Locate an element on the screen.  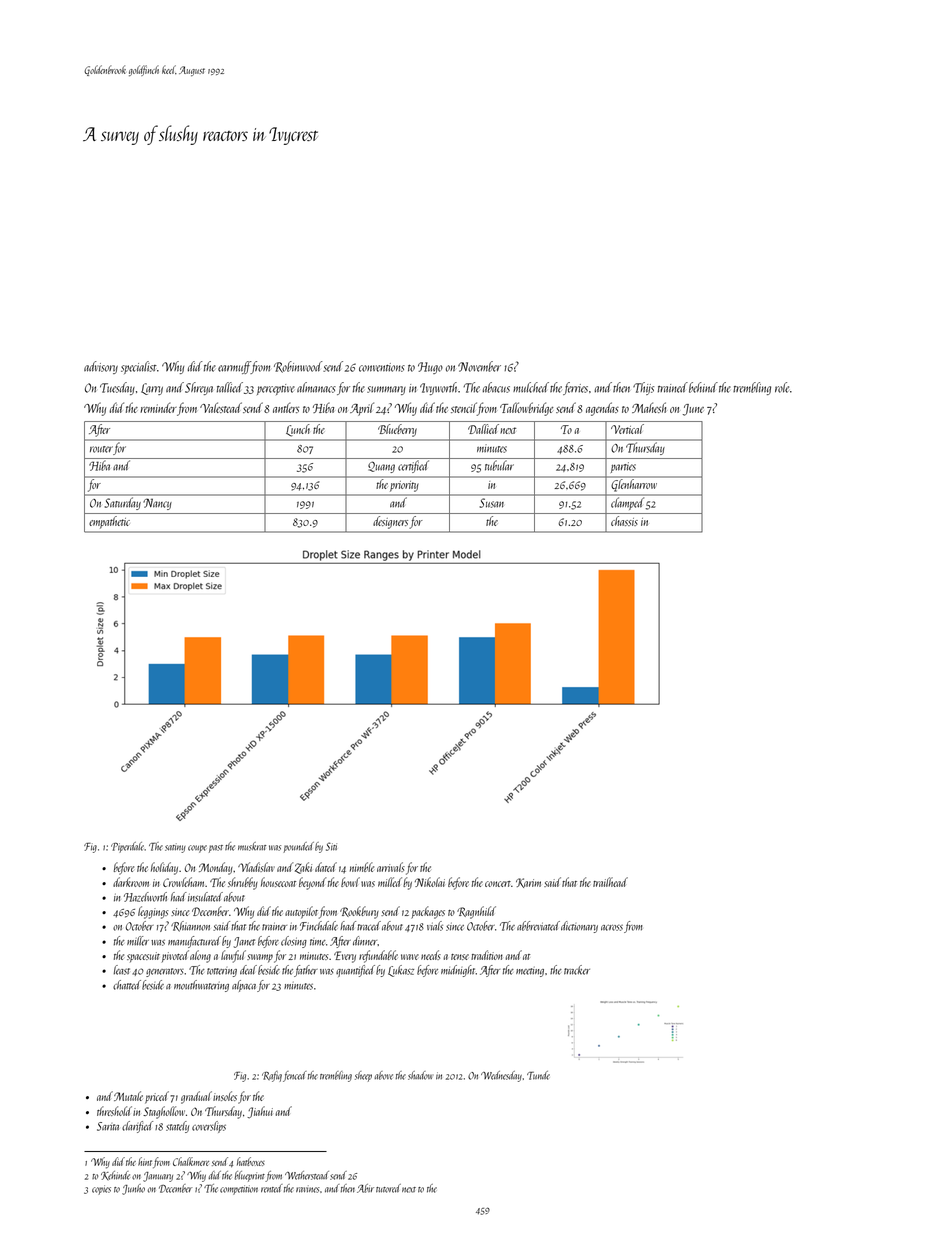
Thijs is located at coordinates (643, 388).
